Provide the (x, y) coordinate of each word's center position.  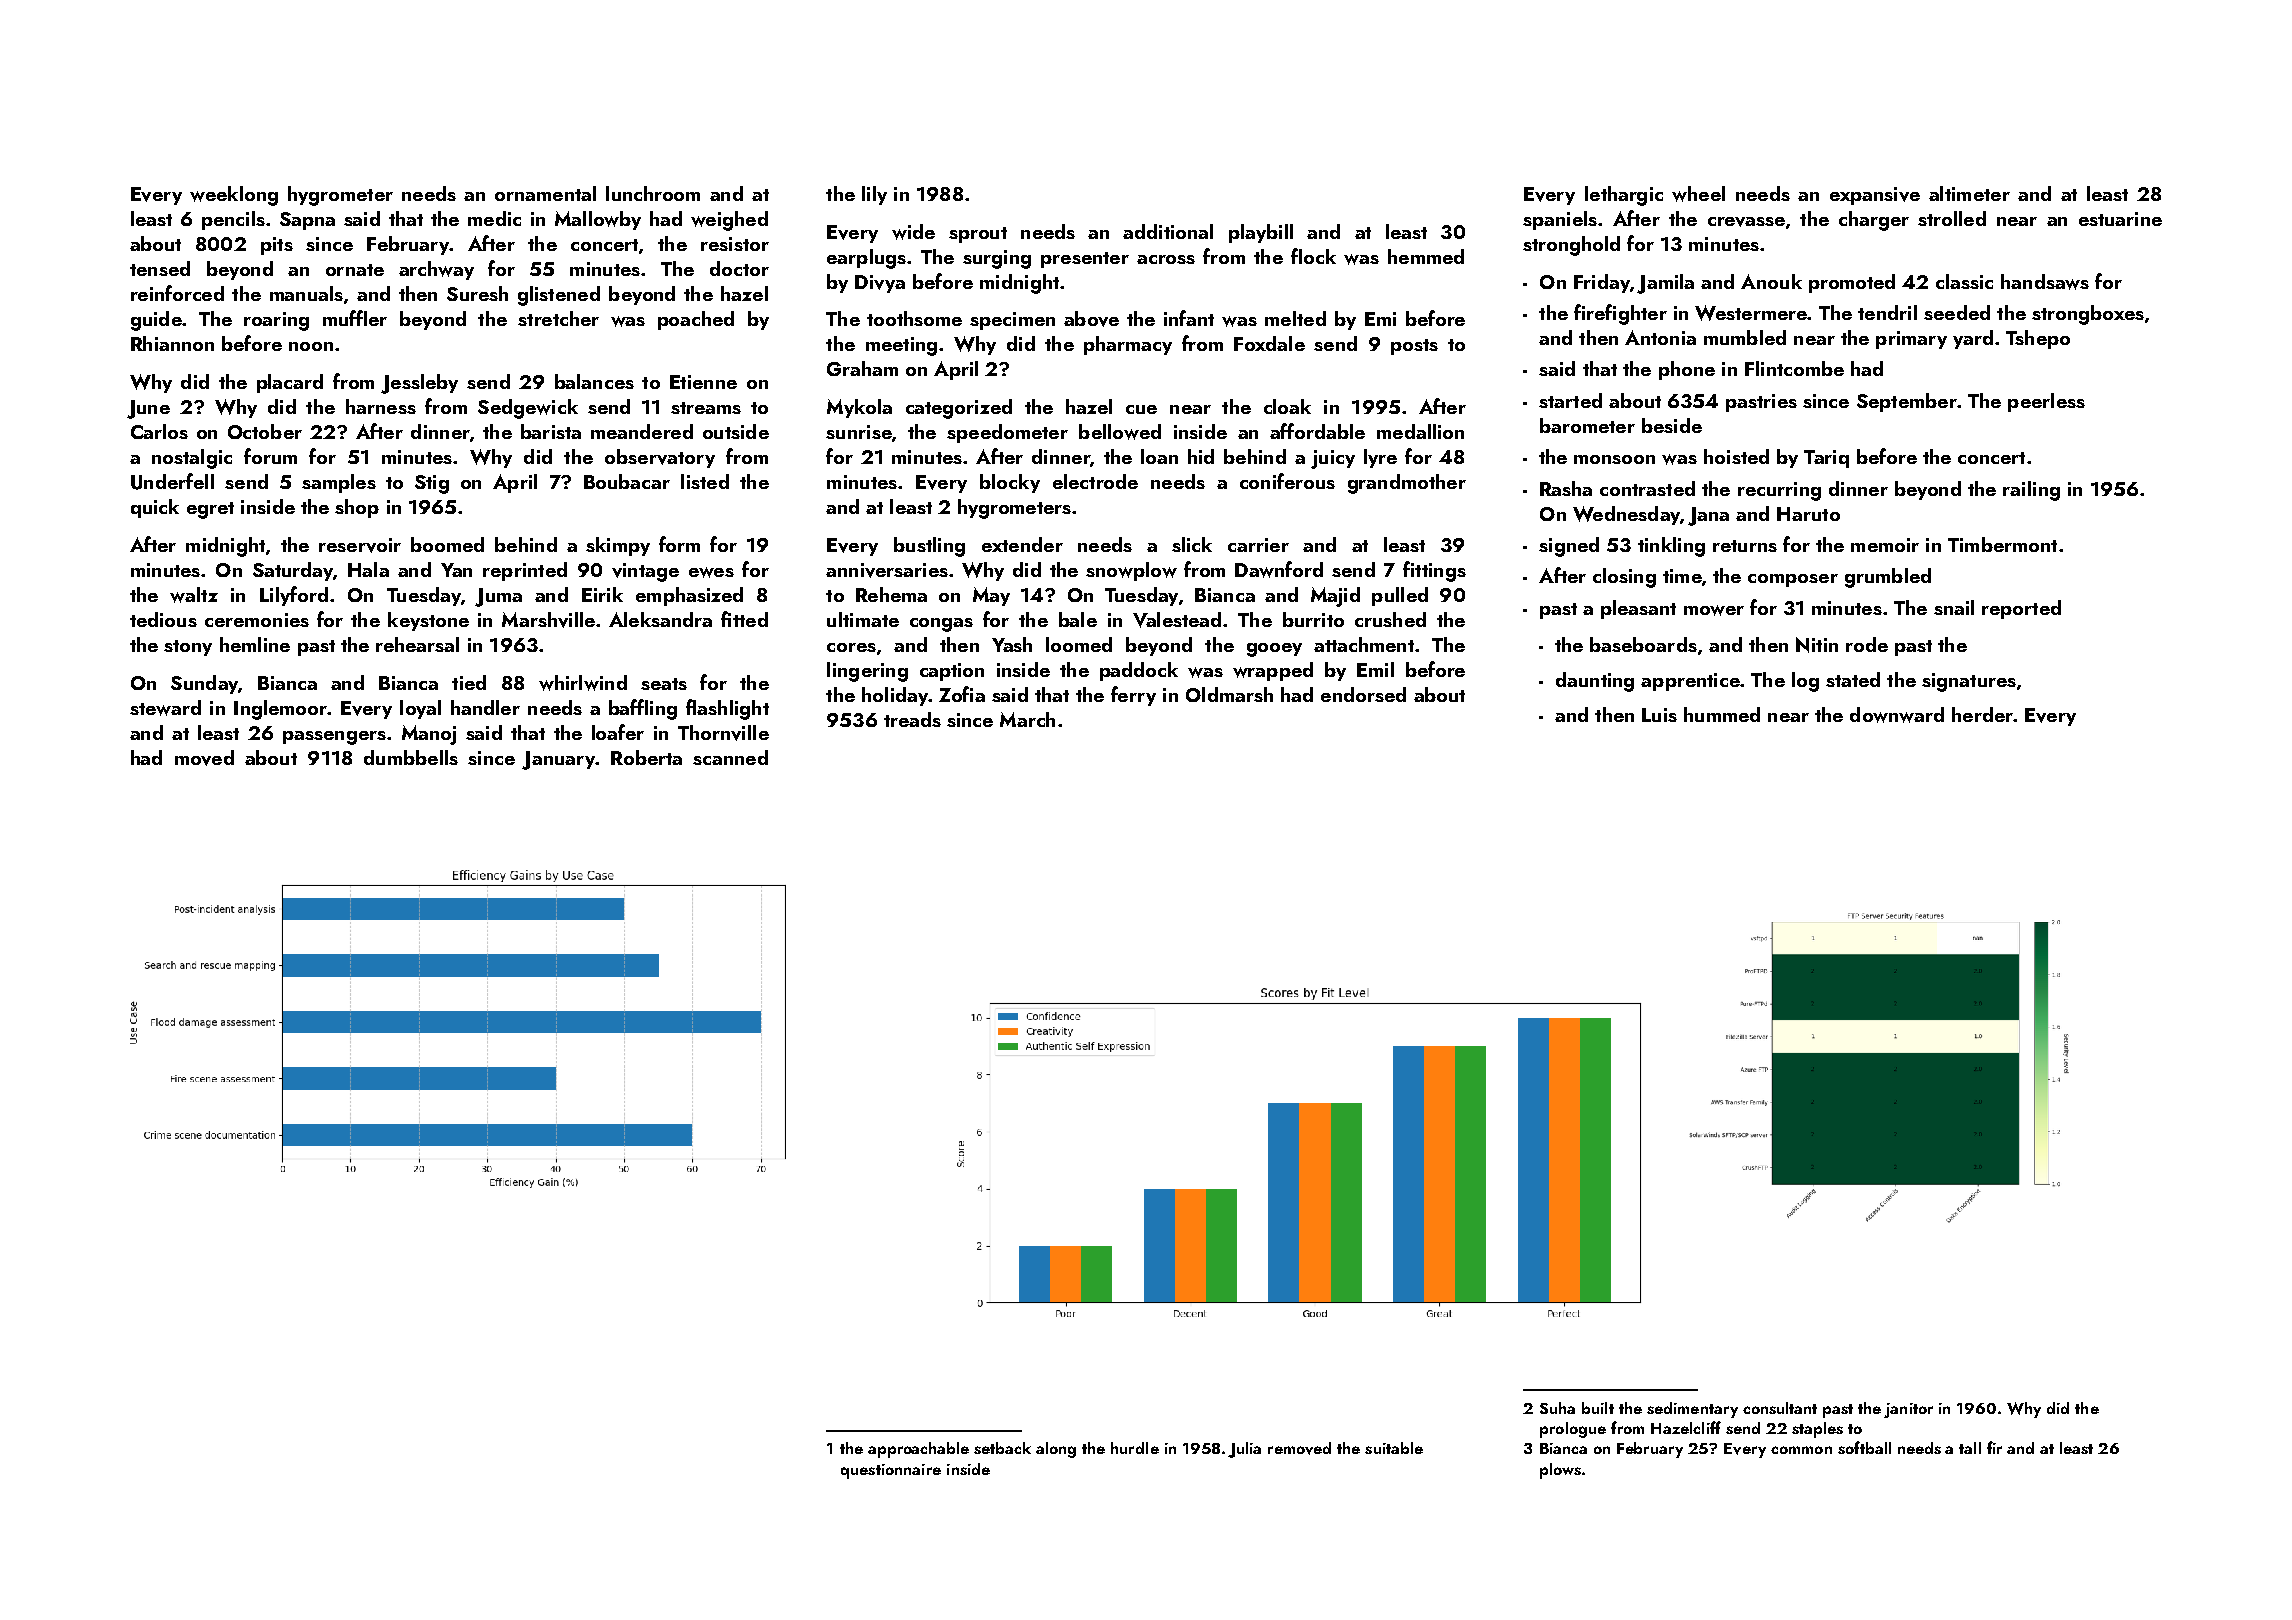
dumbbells (411, 757)
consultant (1780, 1408)
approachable (918, 1450)
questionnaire (891, 1471)
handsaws (2045, 282)
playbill (1261, 233)
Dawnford (1279, 569)
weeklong (234, 196)
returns (1745, 546)
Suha (1557, 1408)
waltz (194, 595)
